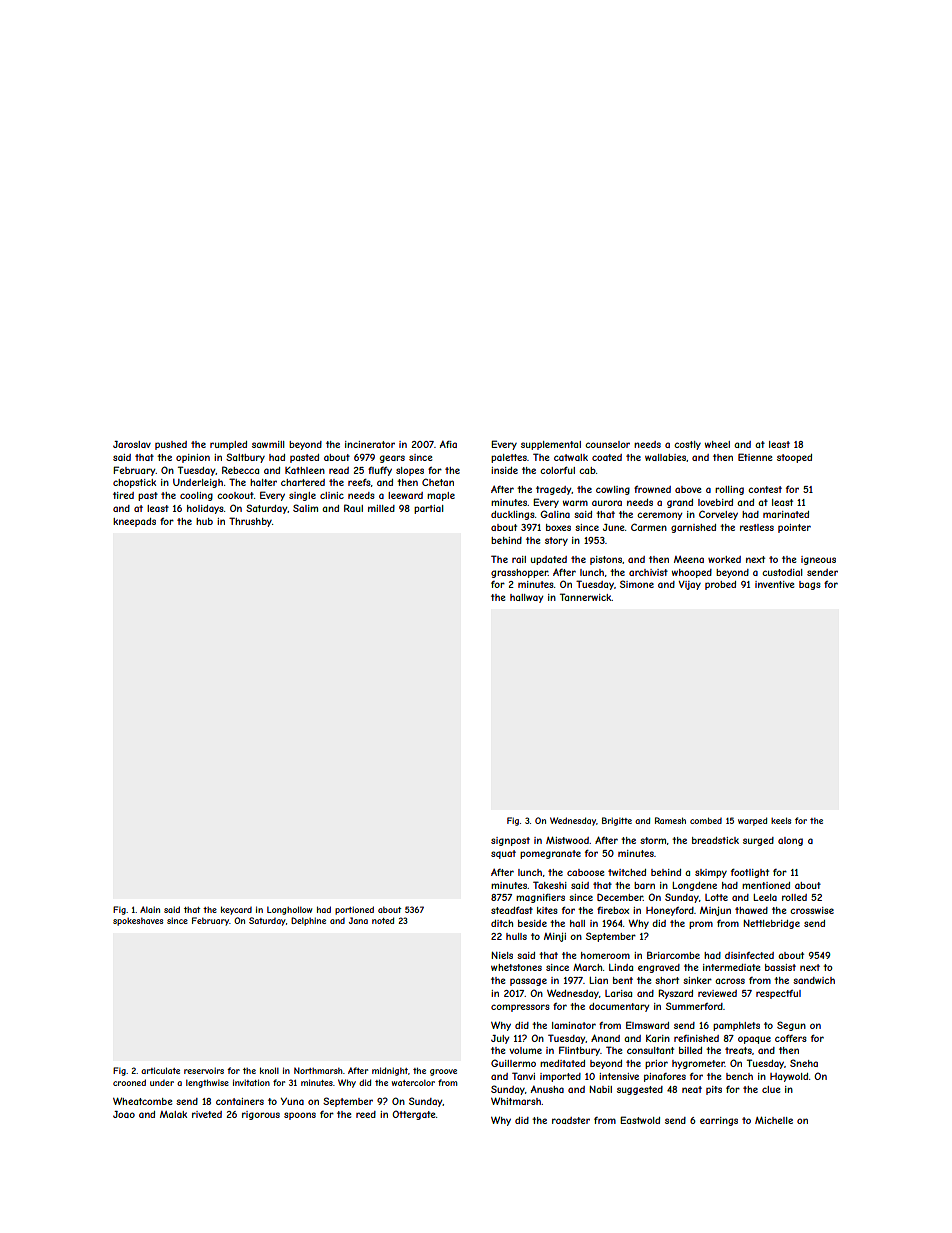  What do you see at coordinates (134, 522) in the image?
I see `kneepads` at bounding box center [134, 522].
